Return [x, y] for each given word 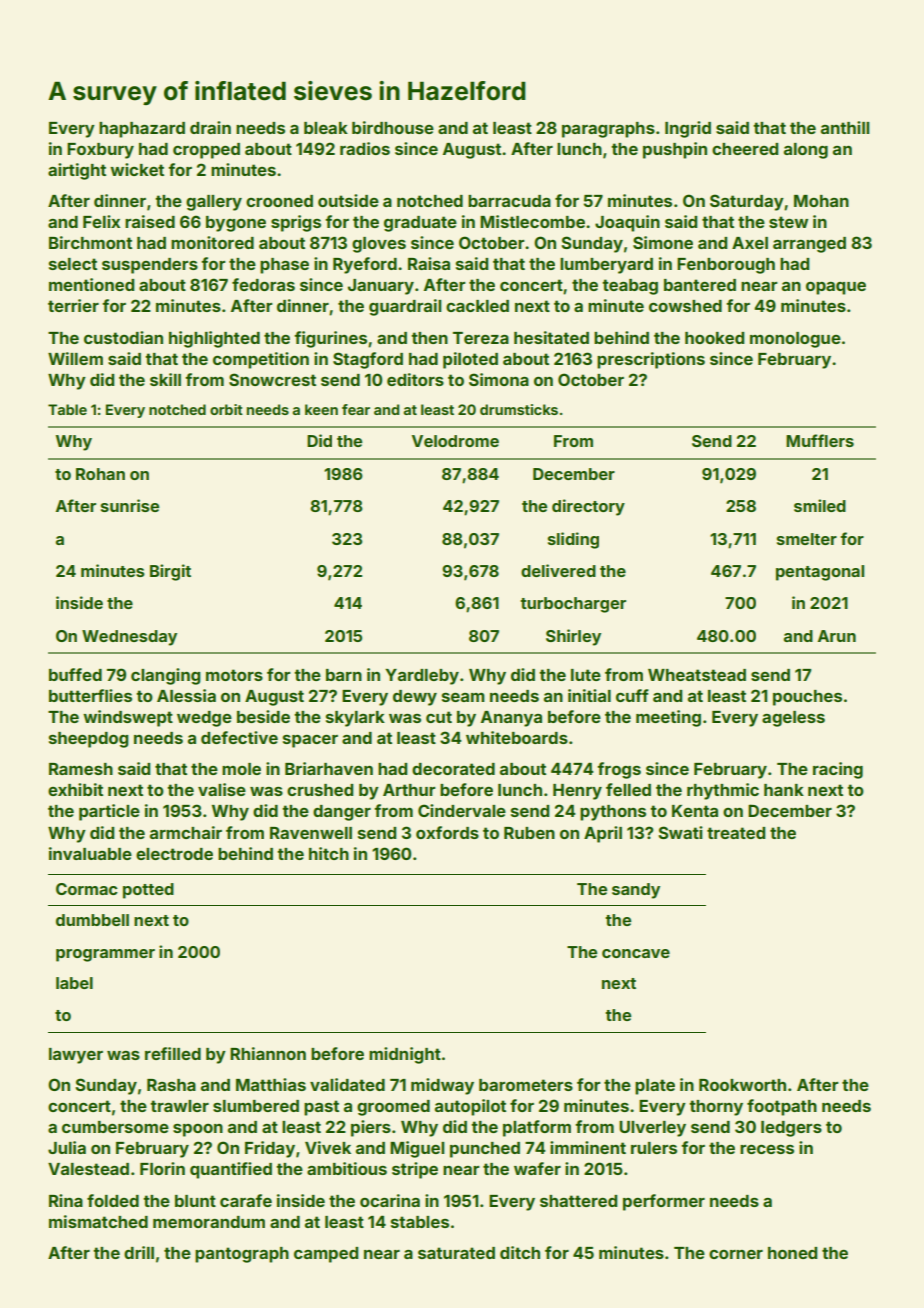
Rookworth [742, 1085]
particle [109, 812]
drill [139, 1252]
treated [736, 833]
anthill [845, 127]
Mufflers [820, 440]
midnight [405, 1055]
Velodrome [455, 441]
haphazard [142, 130]
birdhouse [393, 127]
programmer [105, 955]
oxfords [447, 832]
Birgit [170, 572]
